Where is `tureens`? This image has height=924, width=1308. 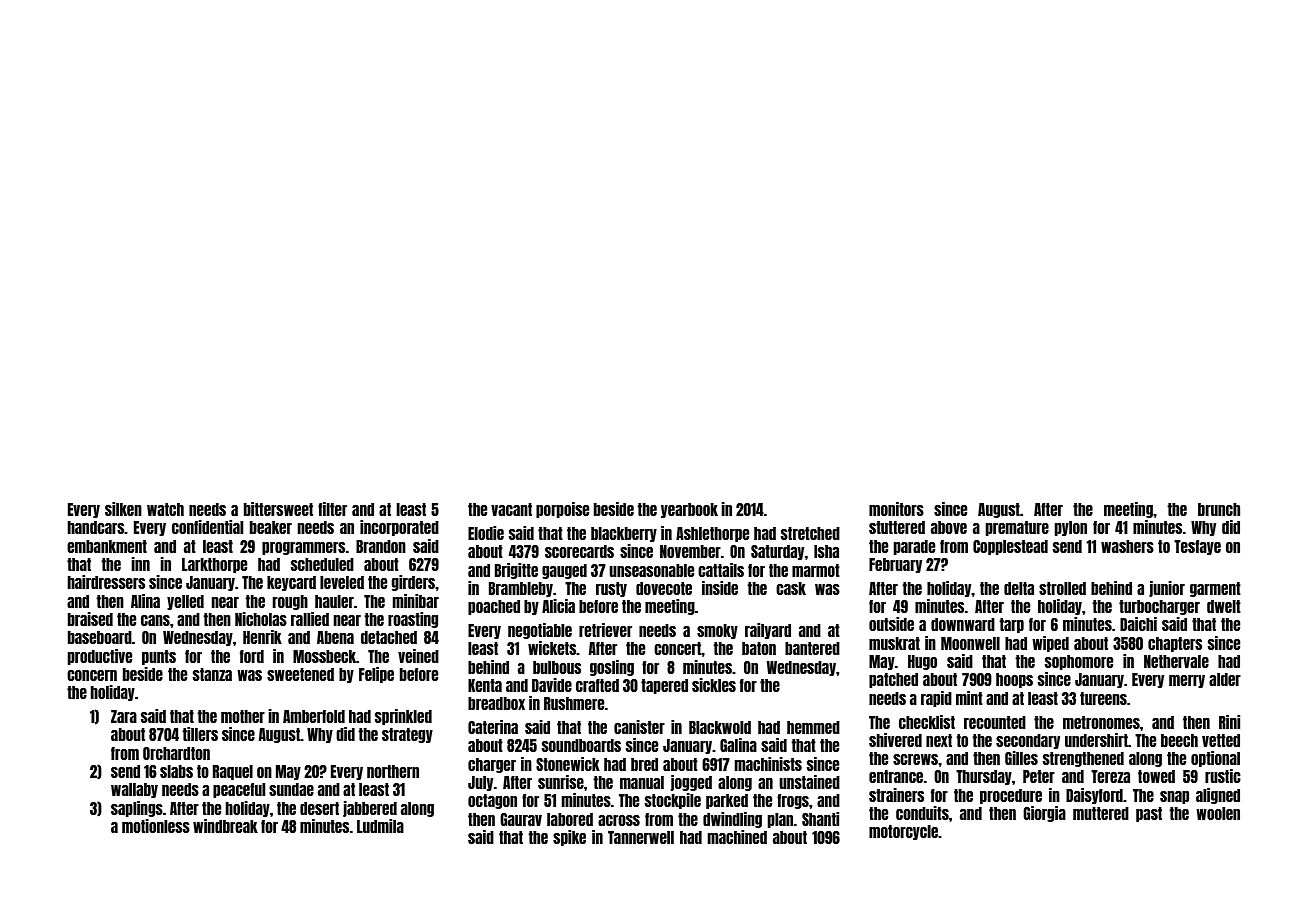 tureens is located at coordinates (1103, 698).
